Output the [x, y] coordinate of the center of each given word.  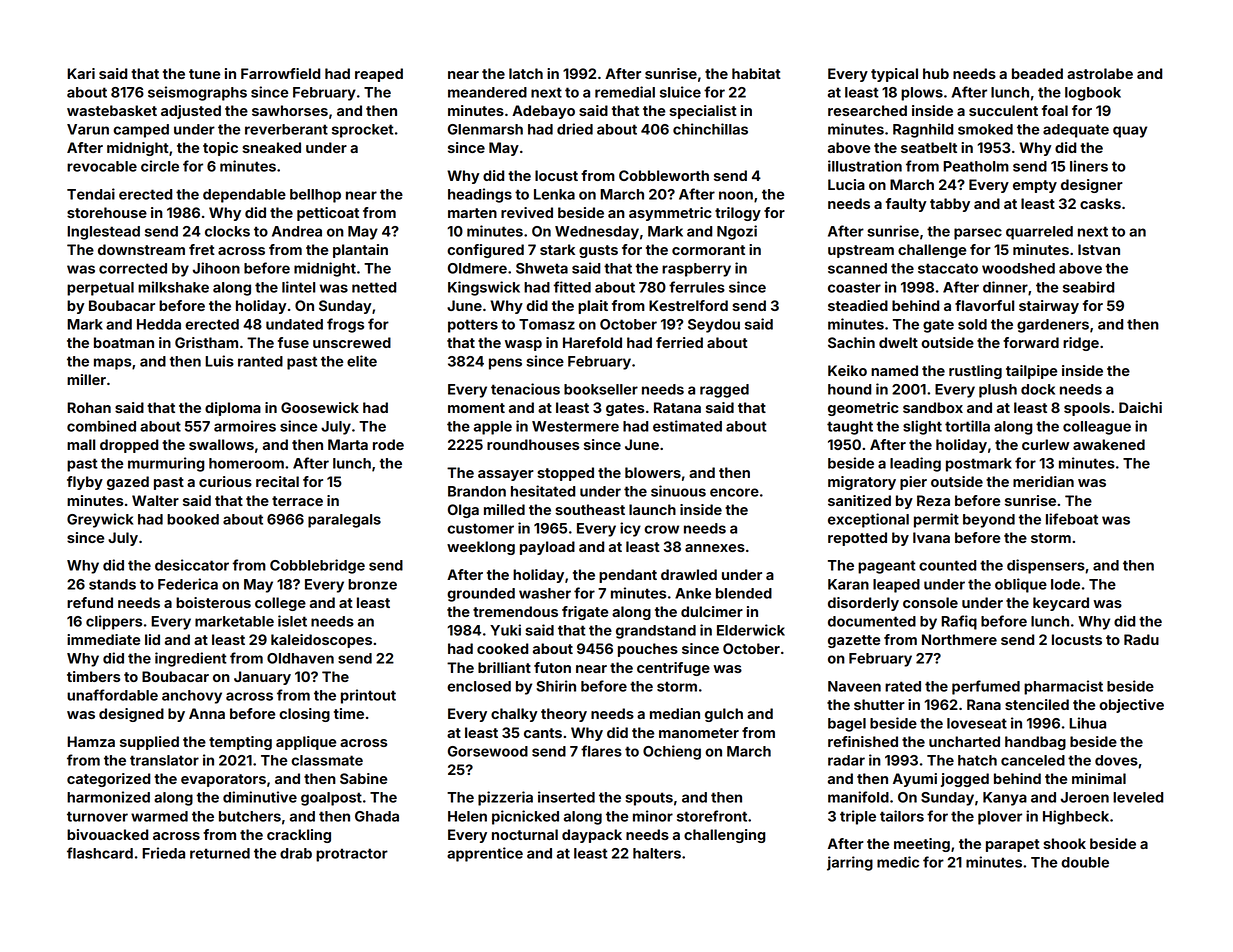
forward [1031, 342]
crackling [299, 836]
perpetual [100, 289]
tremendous [515, 611]
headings [480, 195]
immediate [103, 639]
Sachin [851, 342]
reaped [379, 75]
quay [1130, 132]
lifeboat [1072, 519]
